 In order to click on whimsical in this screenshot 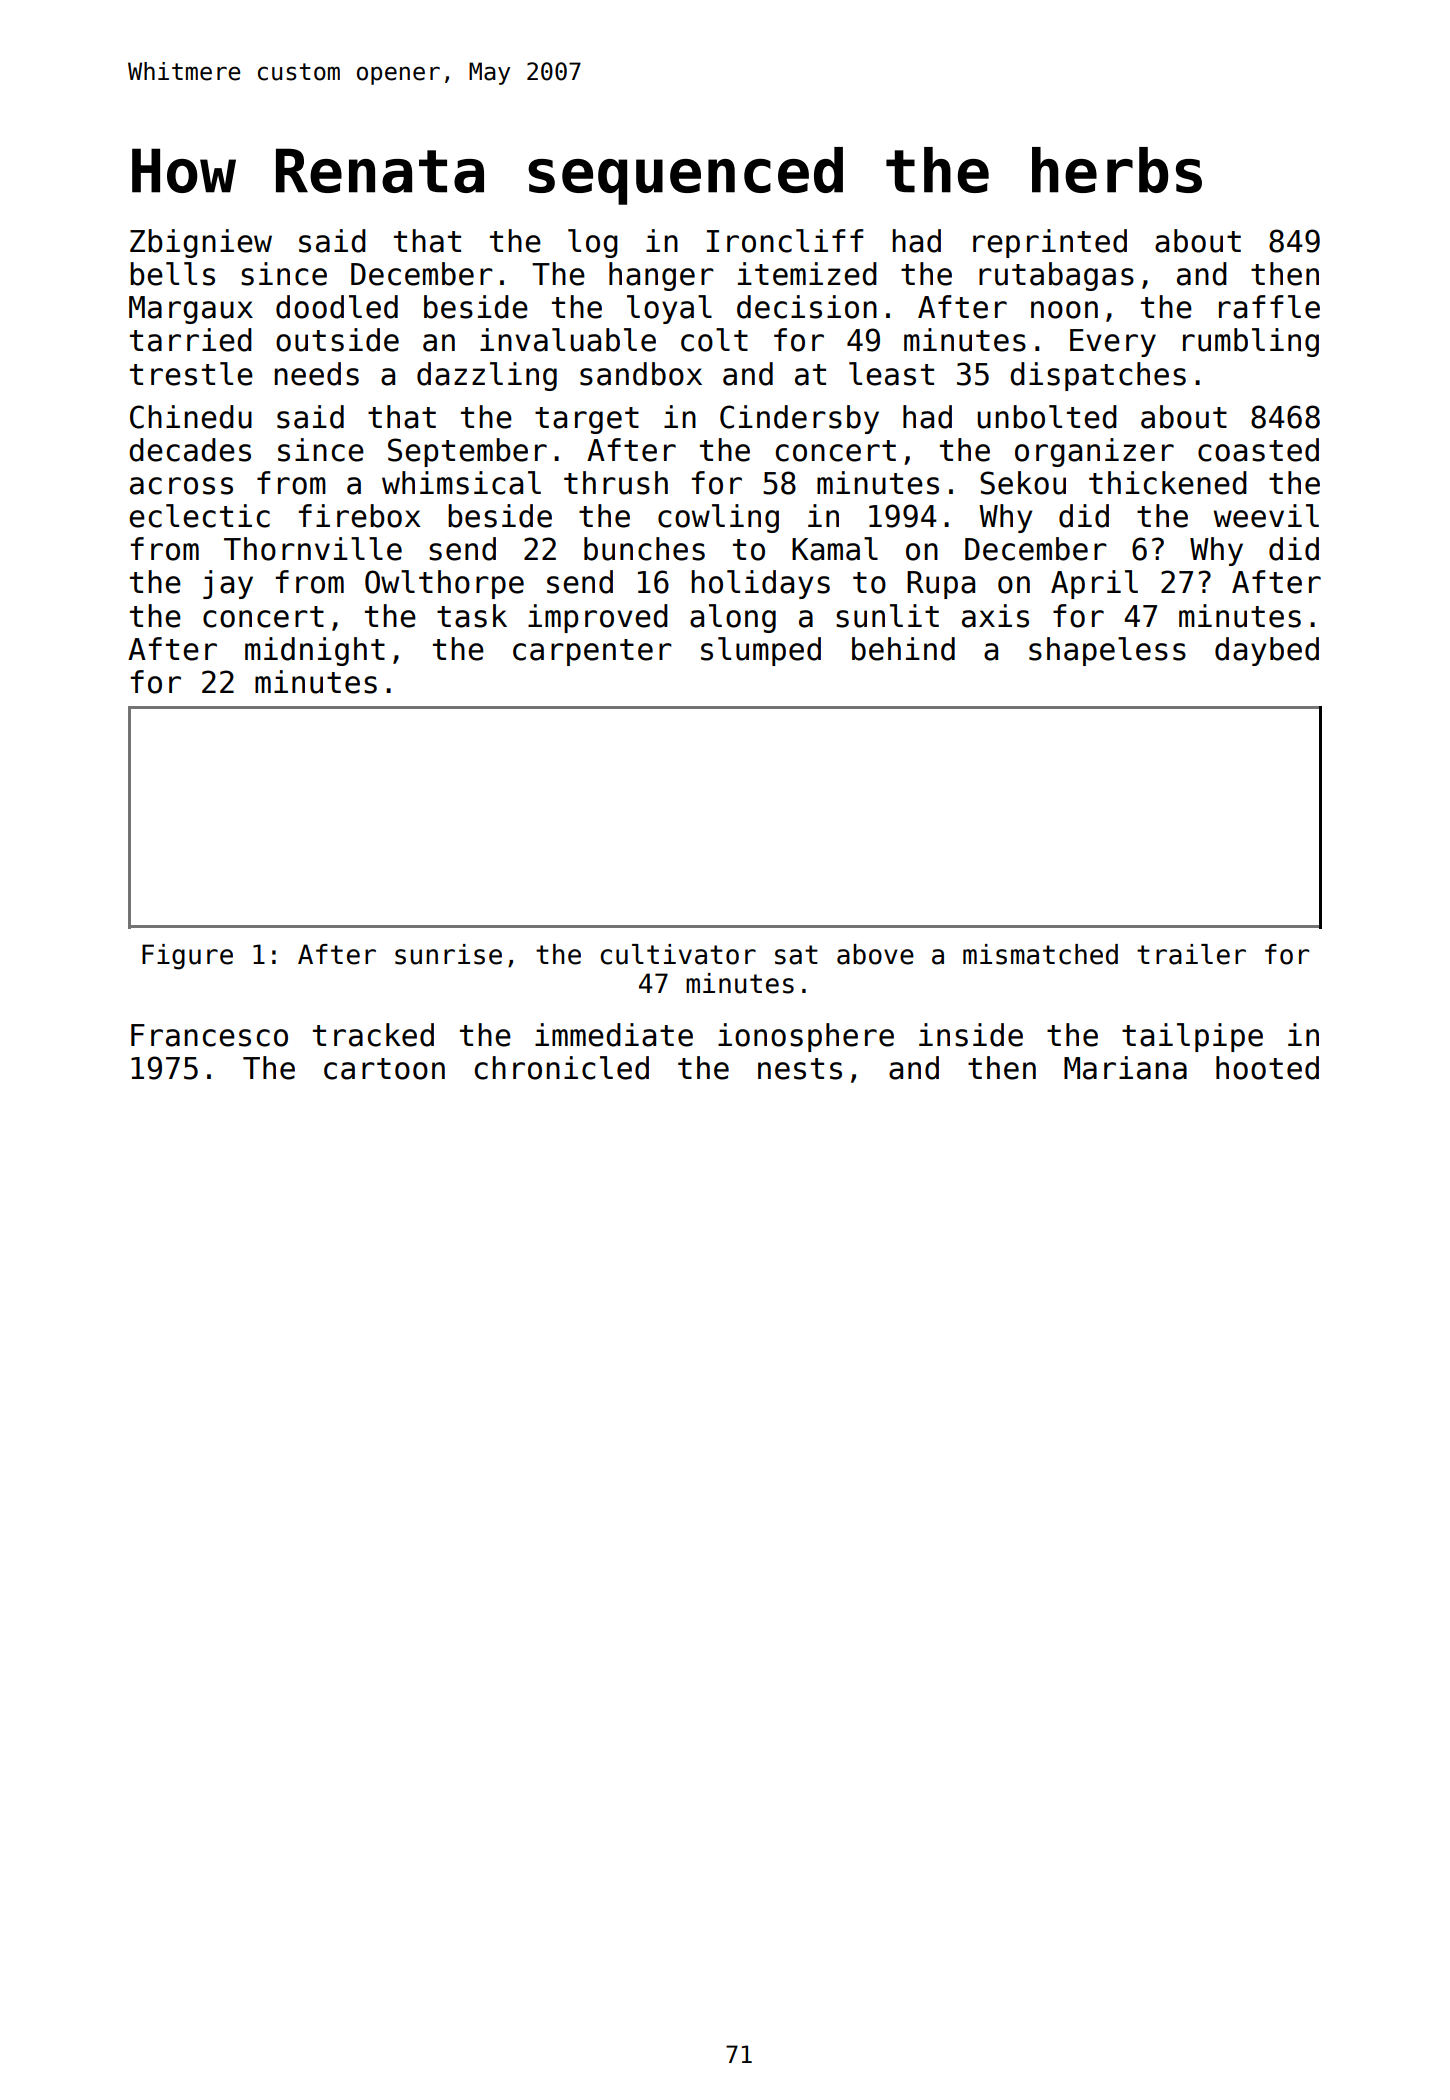, I will do `click(461, 483)`.
